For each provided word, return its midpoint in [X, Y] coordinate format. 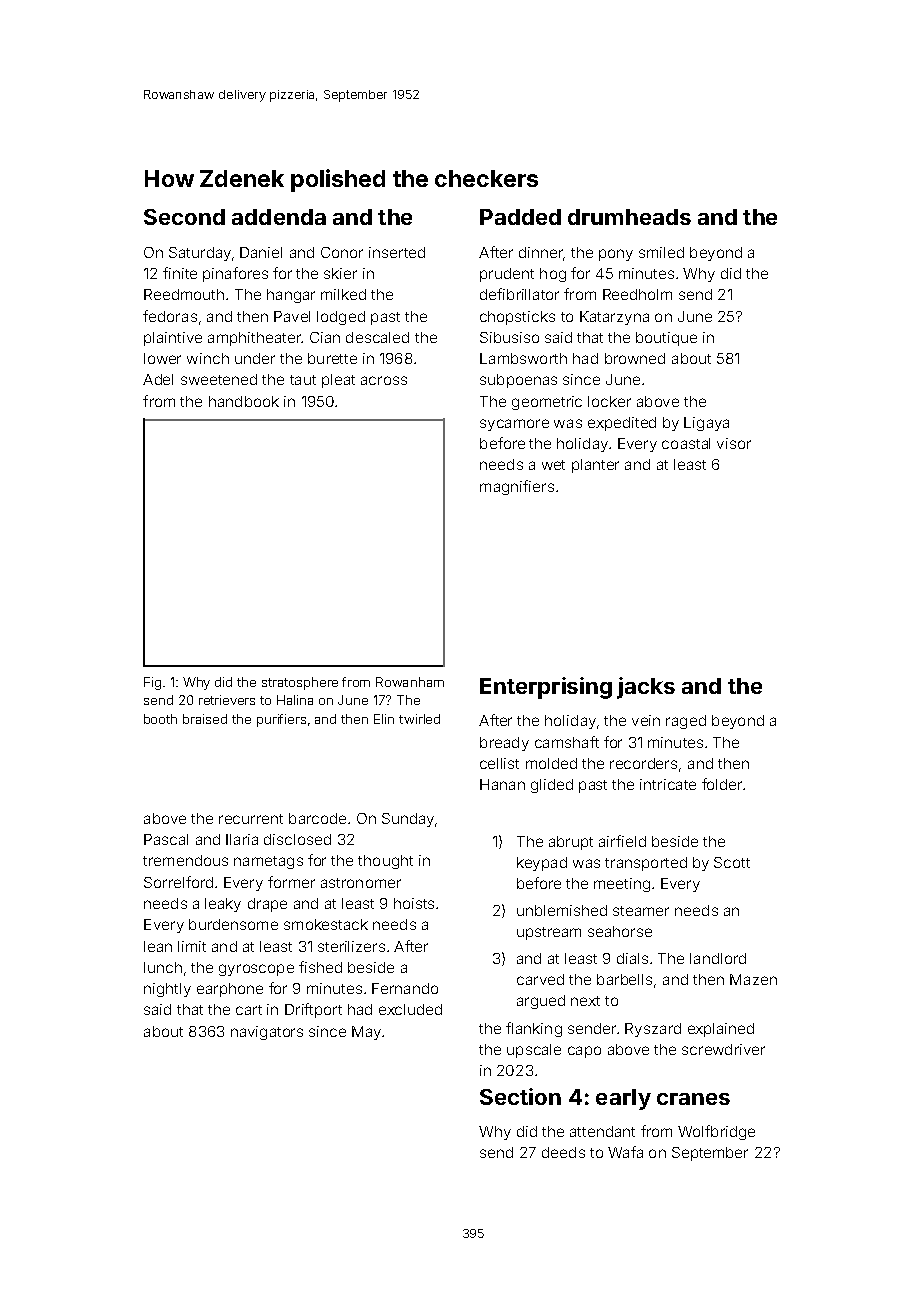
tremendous [185, 860]
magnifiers [517, 487]
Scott [732, 862]
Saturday [200, 254]
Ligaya [706, 424]
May [366, 1033]
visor [734, 443]
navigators [267, 1033]
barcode [317, 818]
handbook [244, 401]
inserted [397, 252]
